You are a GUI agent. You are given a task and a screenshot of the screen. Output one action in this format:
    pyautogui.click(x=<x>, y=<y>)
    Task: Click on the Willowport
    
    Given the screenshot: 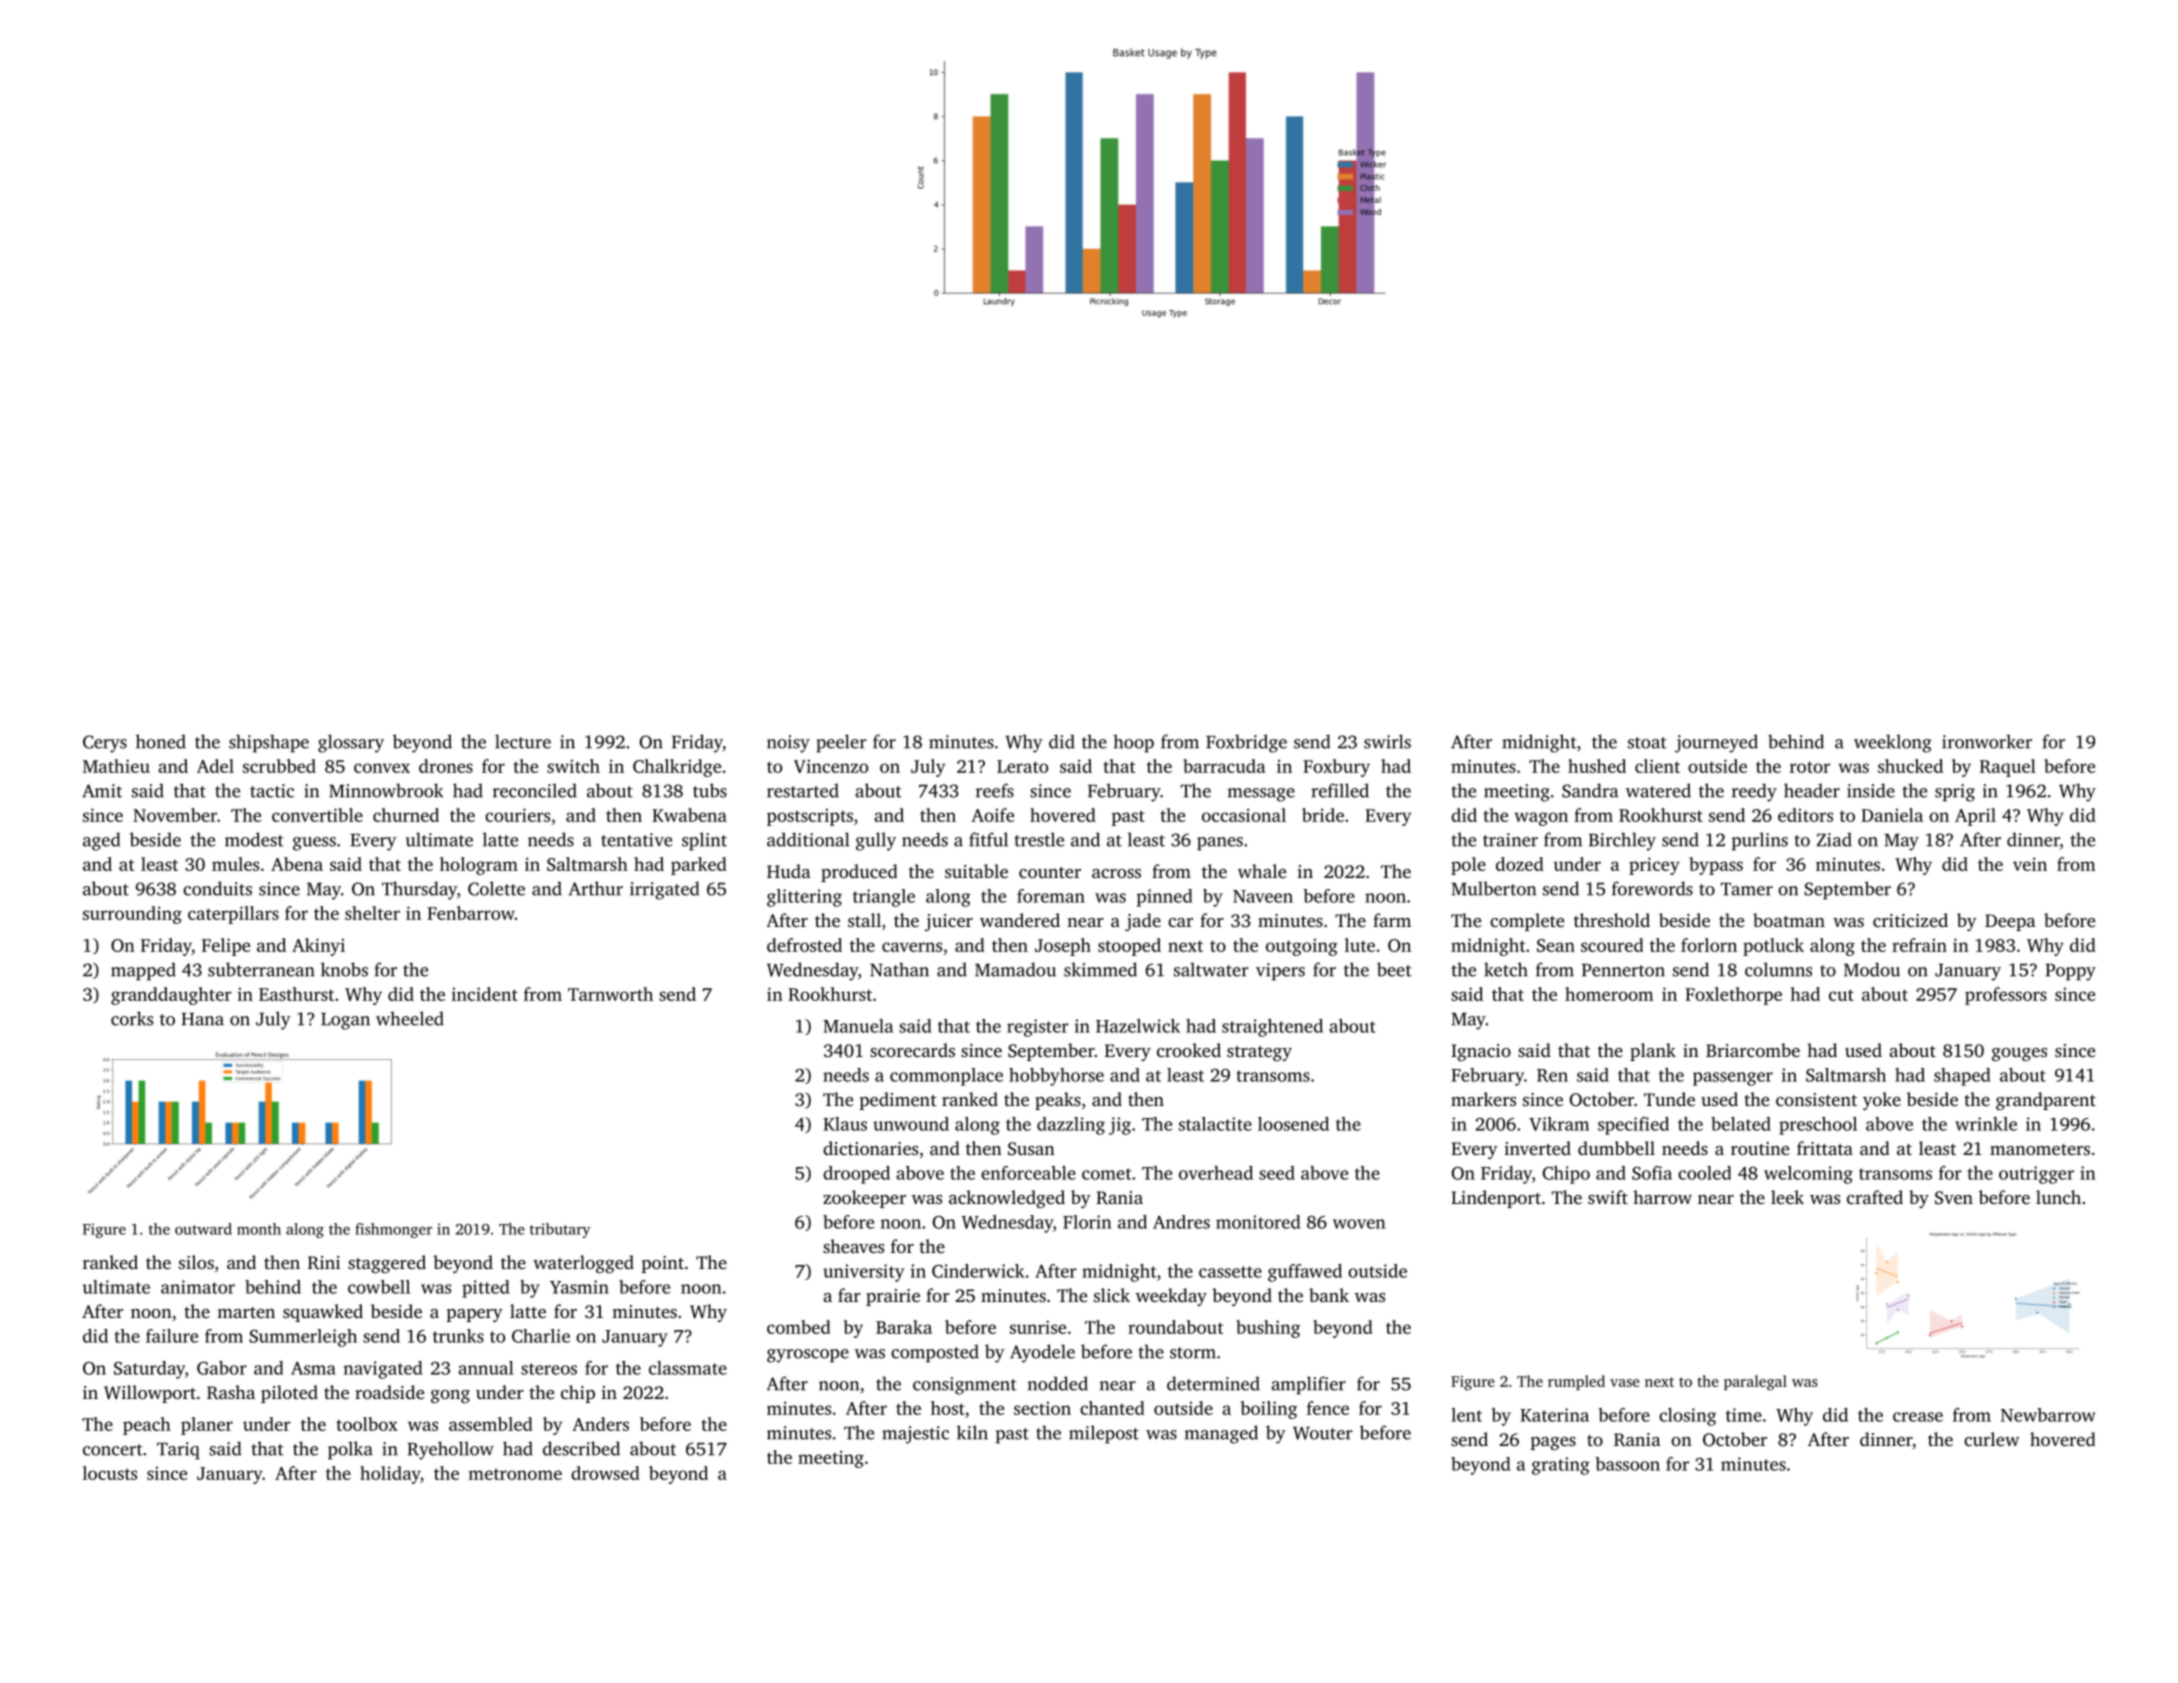 What is the action you would take?
    pyautogui.click(x=150, y=1394)
